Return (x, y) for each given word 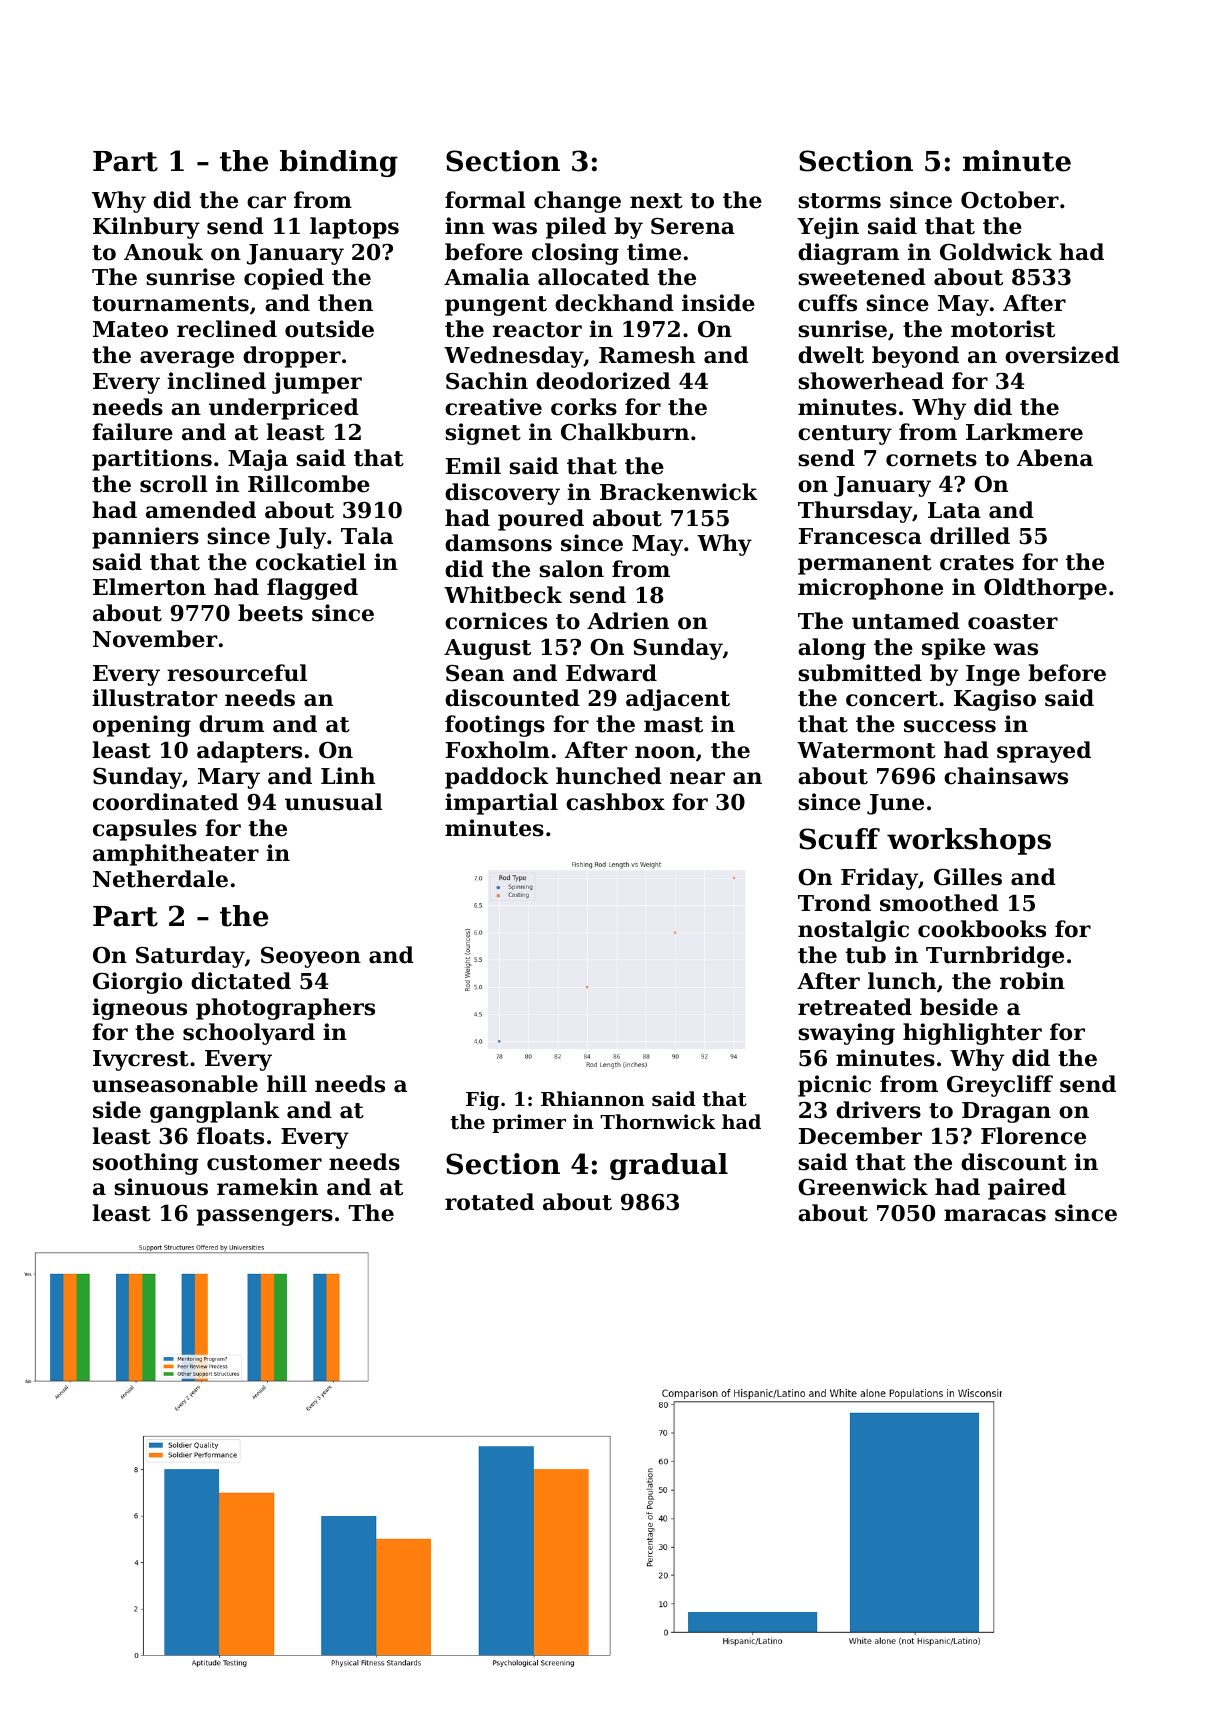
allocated (593, 277)
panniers (145, 538)
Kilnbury (146, 228)
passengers (265, 1217)
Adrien (628, 621)
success (950, 726)
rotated (489, 1202)
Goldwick (996, 252)
